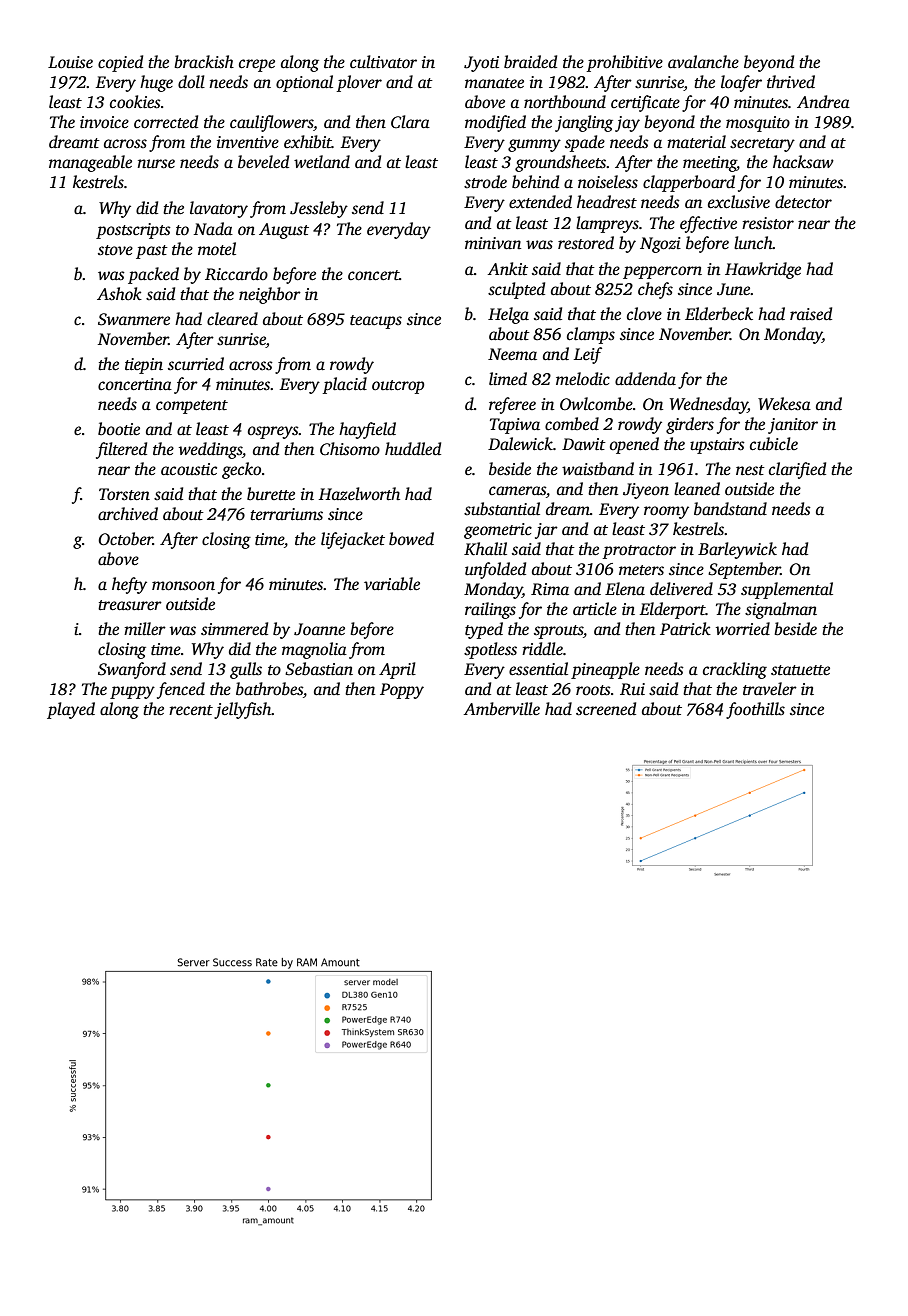 The image size is (908, 1316). What do you see at coordinates (376, 322) in the screenshot?
I see `teacups` at bounding box center [376, 322].
